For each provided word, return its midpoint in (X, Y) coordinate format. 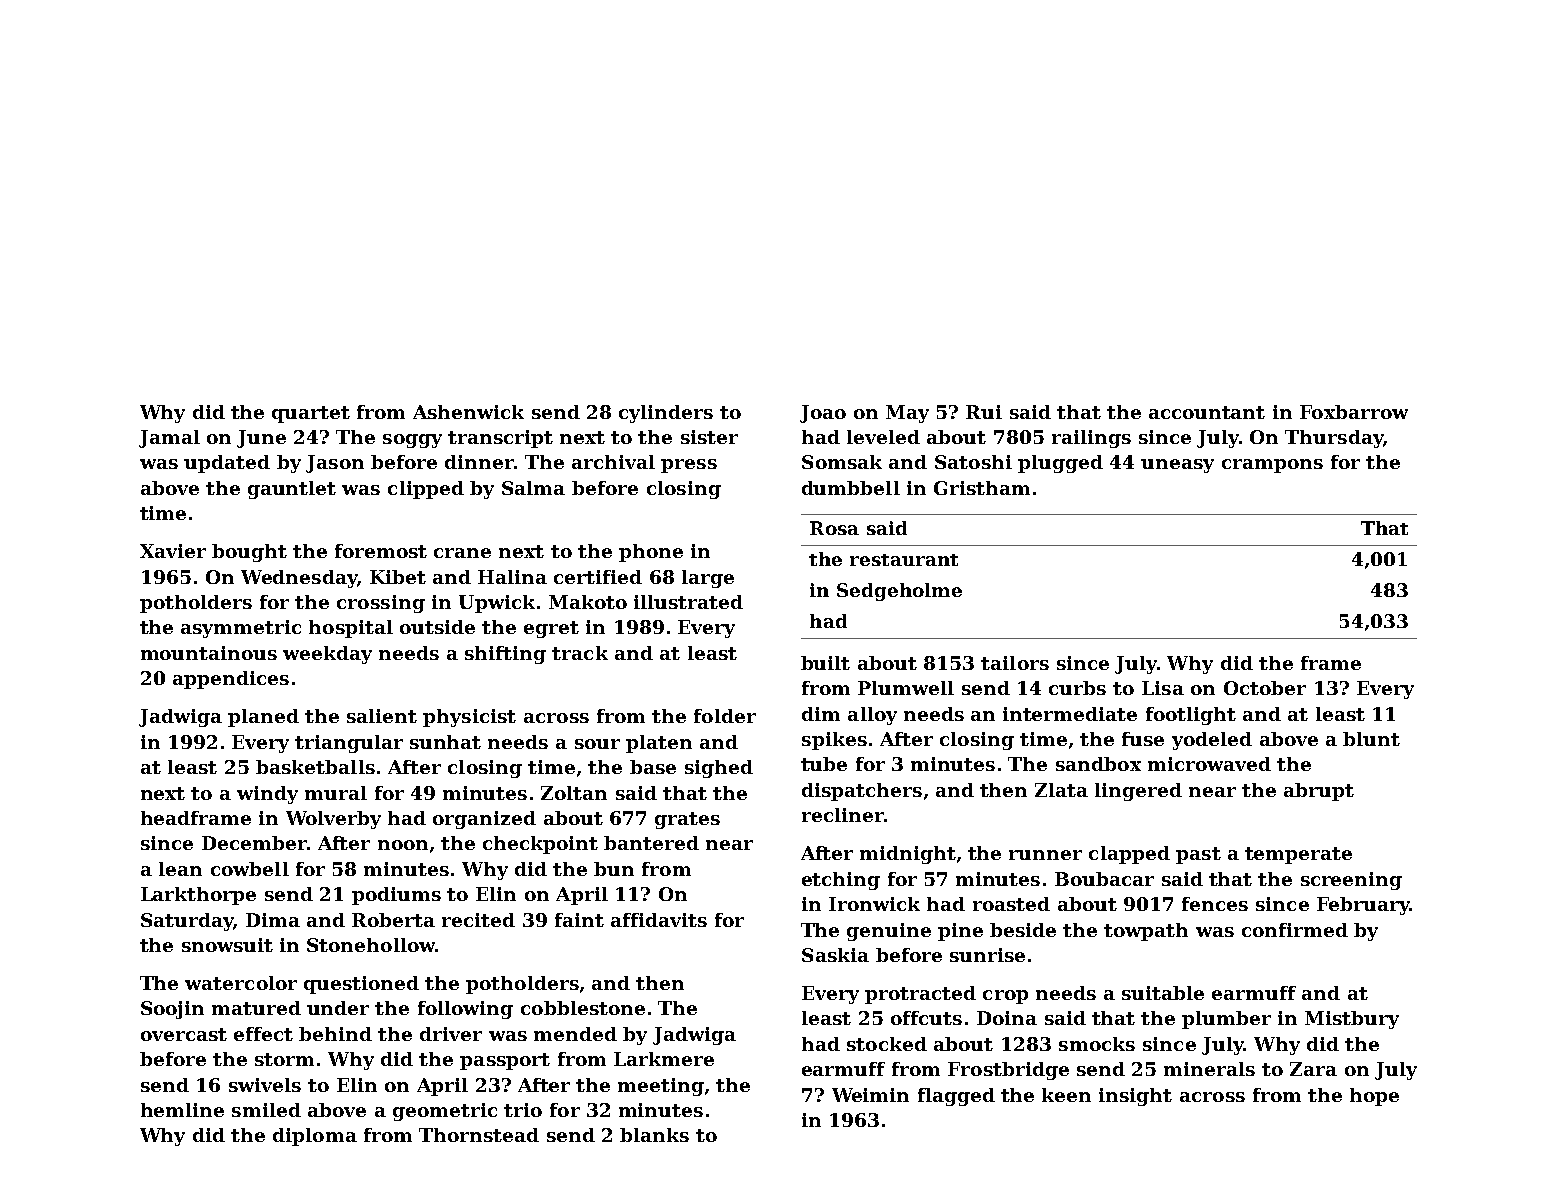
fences (1215, 904)
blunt (1371, 739)
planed (263, 718)
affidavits (659, 920)
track (580, 653)
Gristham (982, 488)
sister (709, 437)
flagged (956, 1097)
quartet (311, 414)
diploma (315, 1137)
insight (1135, 1097)
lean (180, 869)
